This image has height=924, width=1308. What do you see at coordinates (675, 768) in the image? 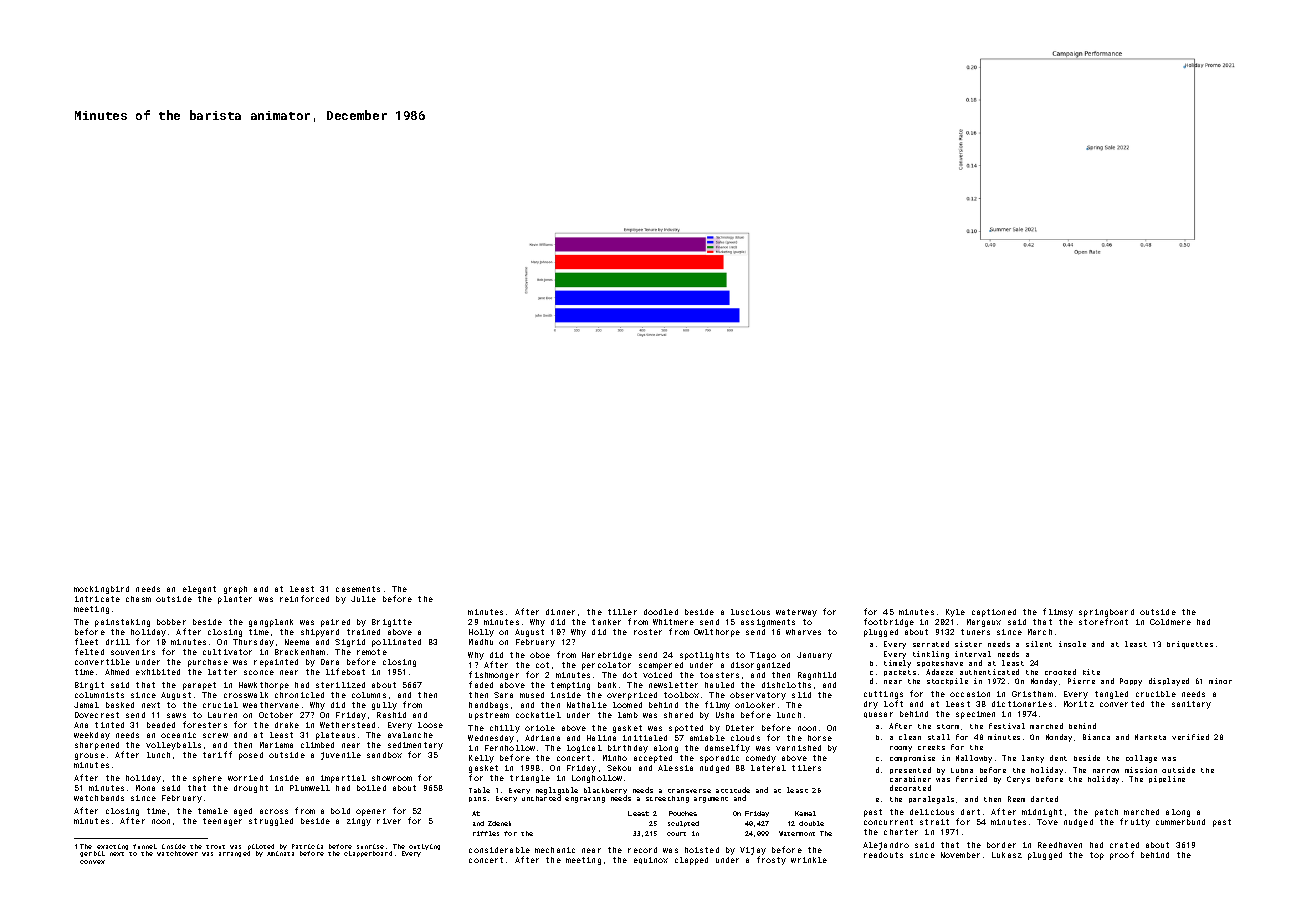
I see `Alessia` at bounding box center [675, 768].
